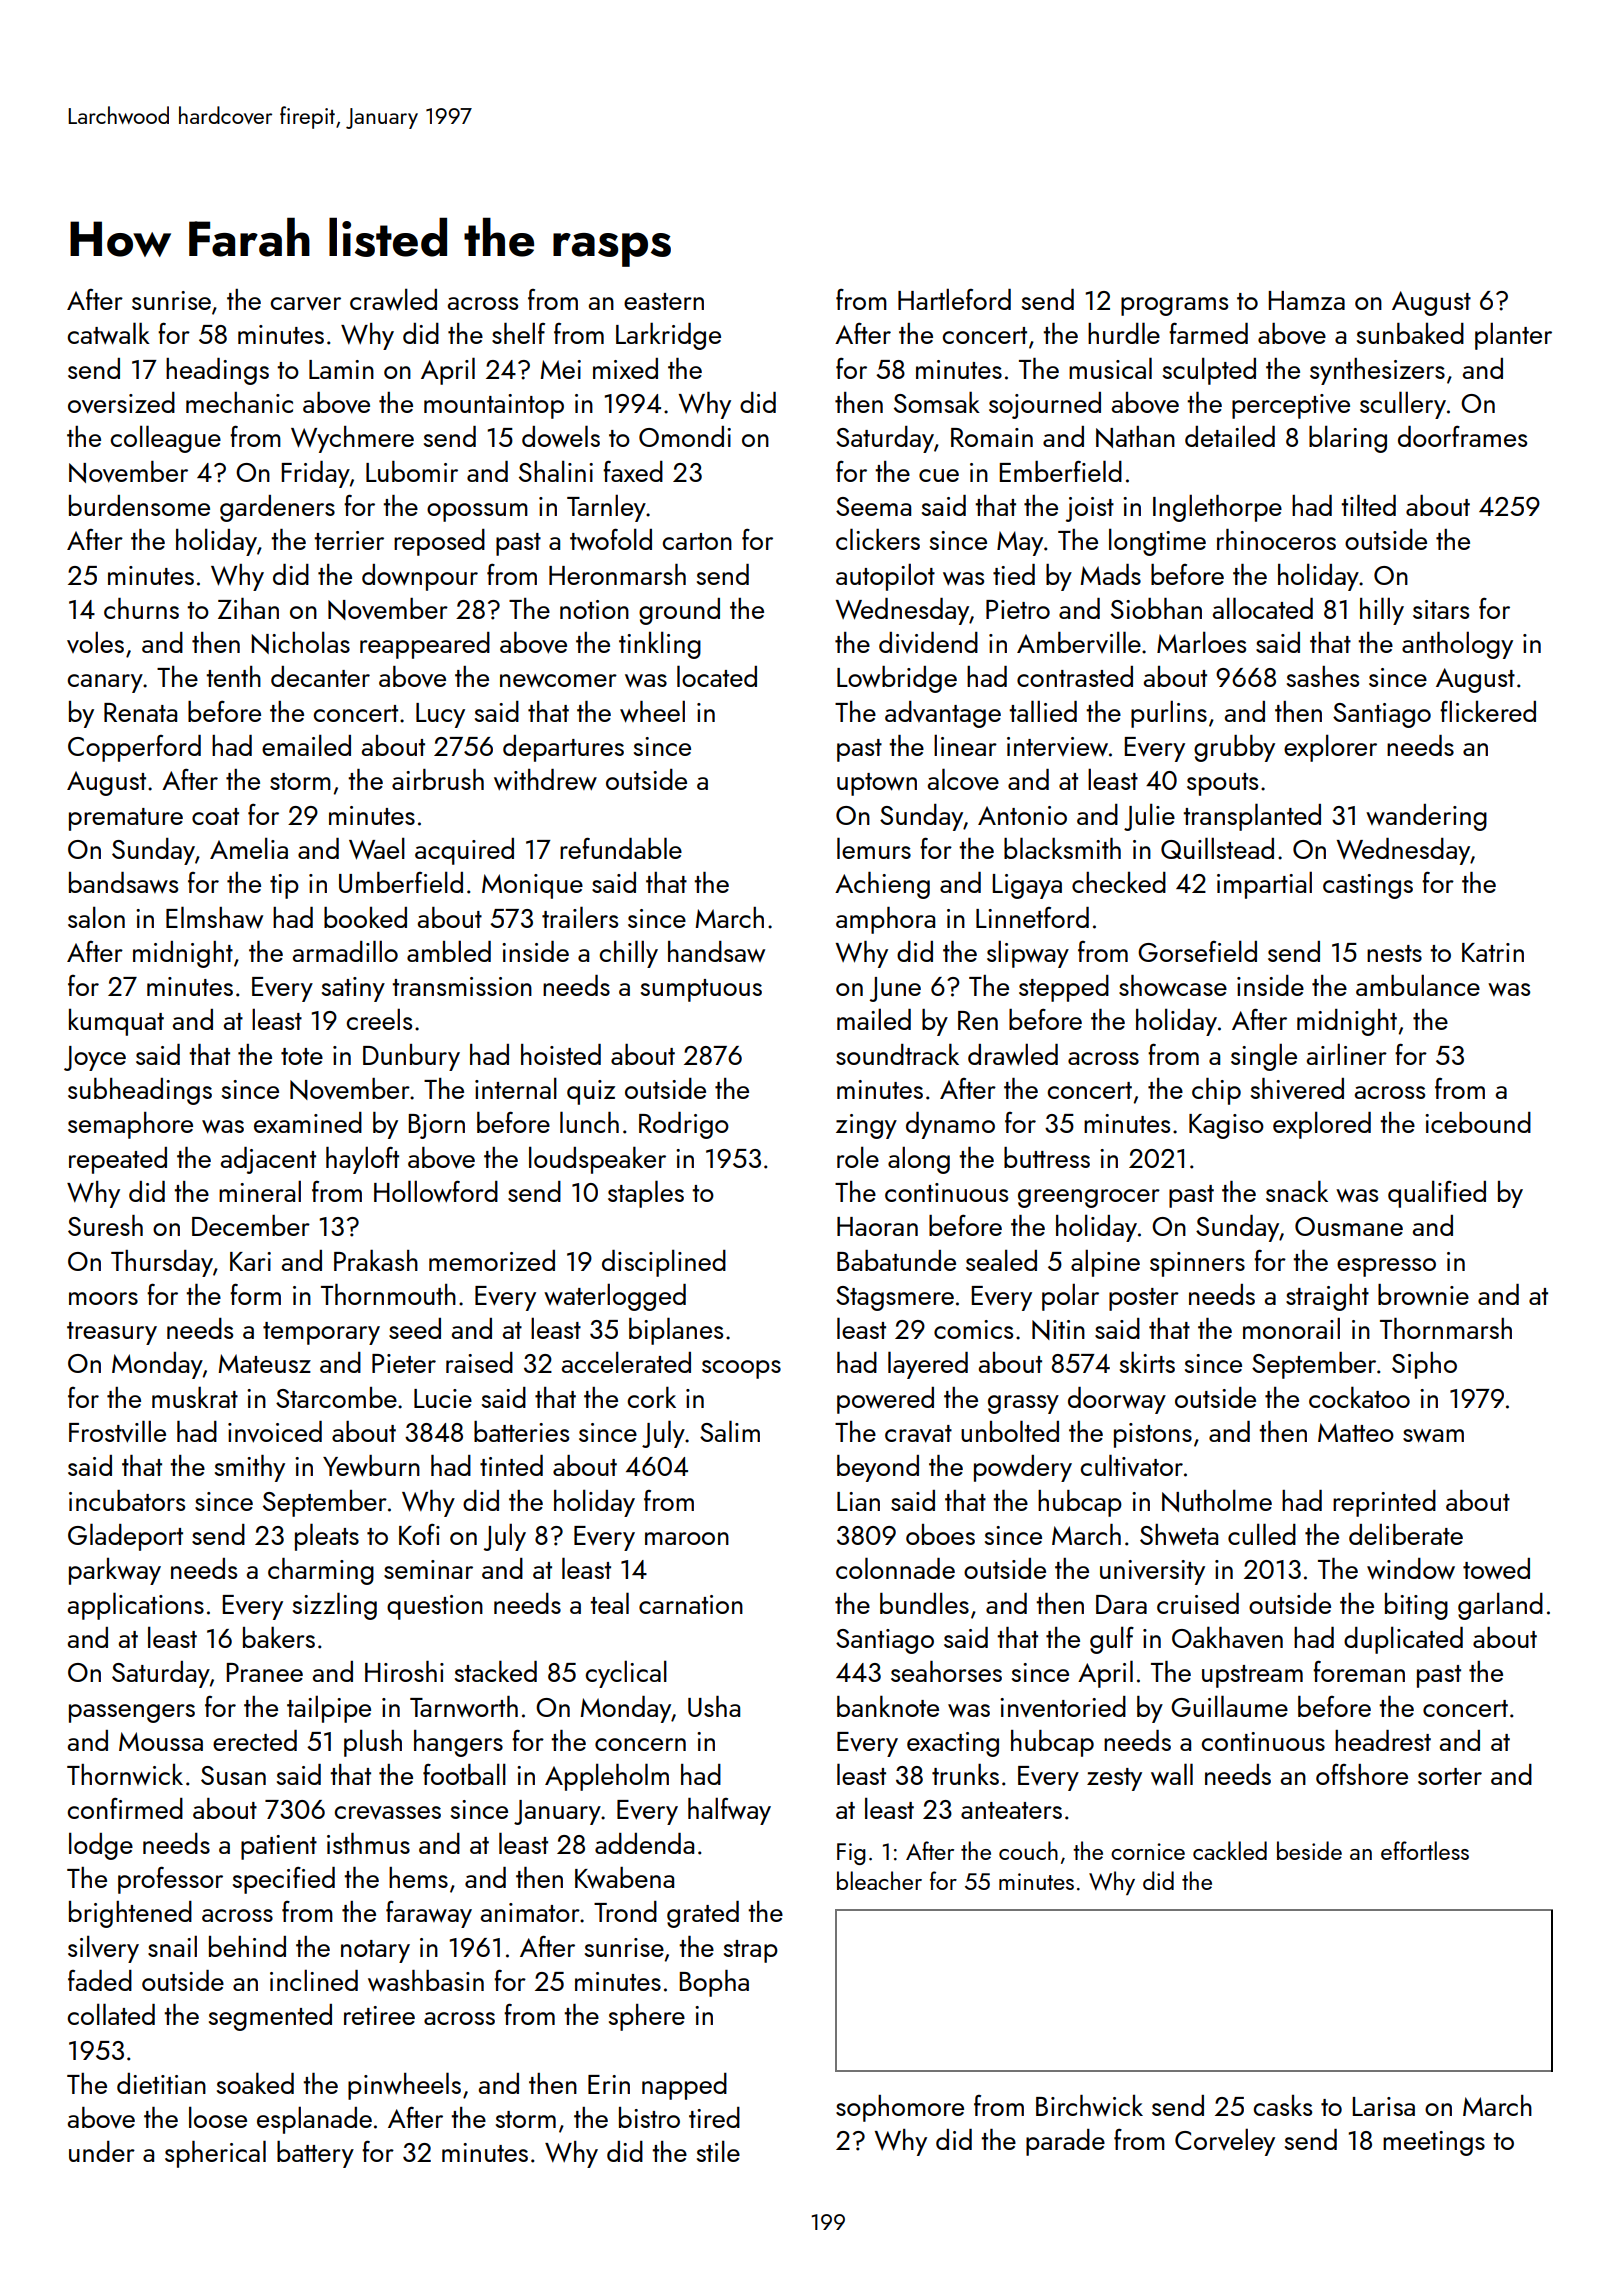  Describe the element at coordinates (1493, 952) in the screenshot. I see `Katrin` at that location.
